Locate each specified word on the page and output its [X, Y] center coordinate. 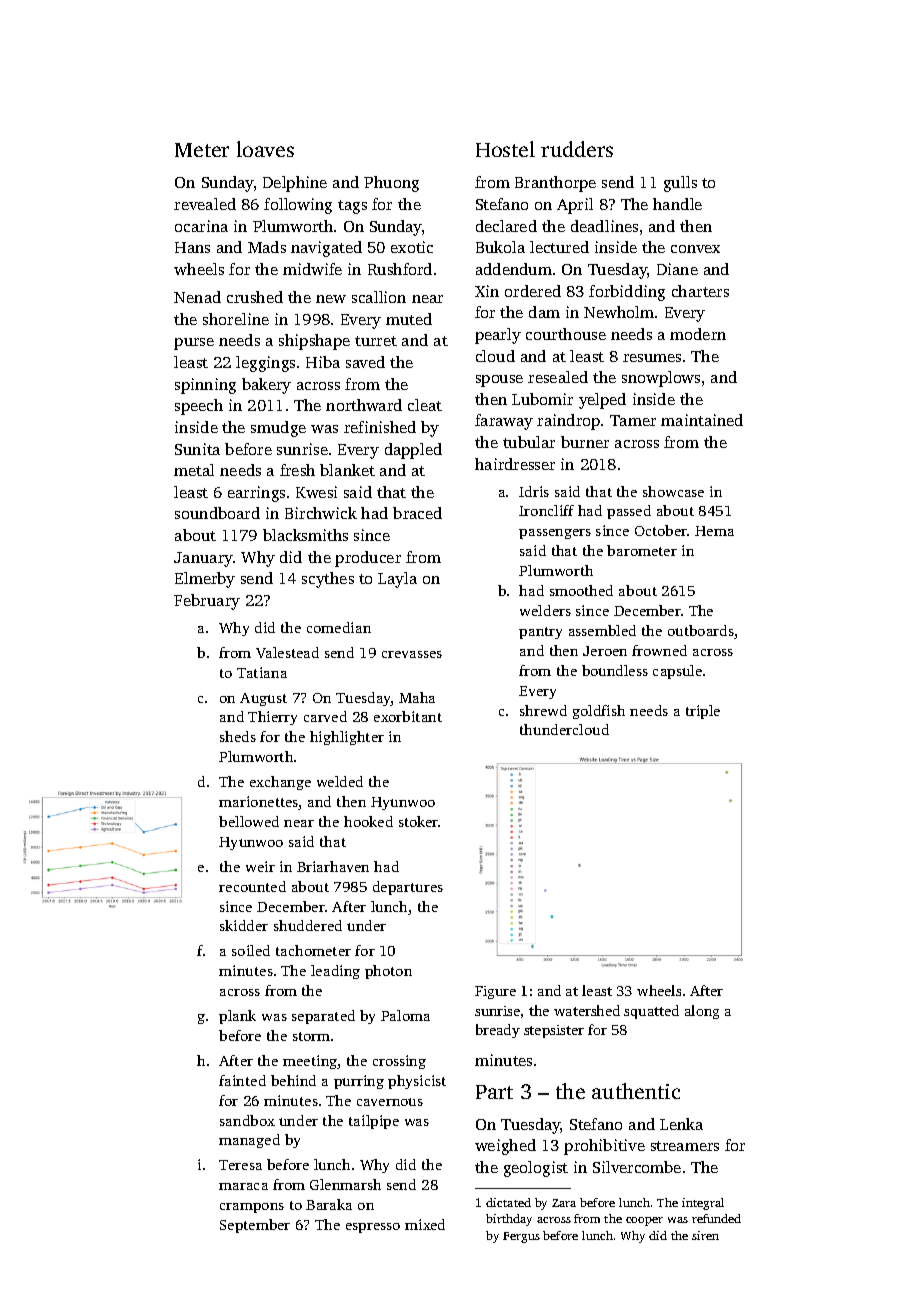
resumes [652, 358]
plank [237, 1017]
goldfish [599, 712]
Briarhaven [333, 866]
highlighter [347, 738]
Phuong [391, 184]
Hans [192, 247]
